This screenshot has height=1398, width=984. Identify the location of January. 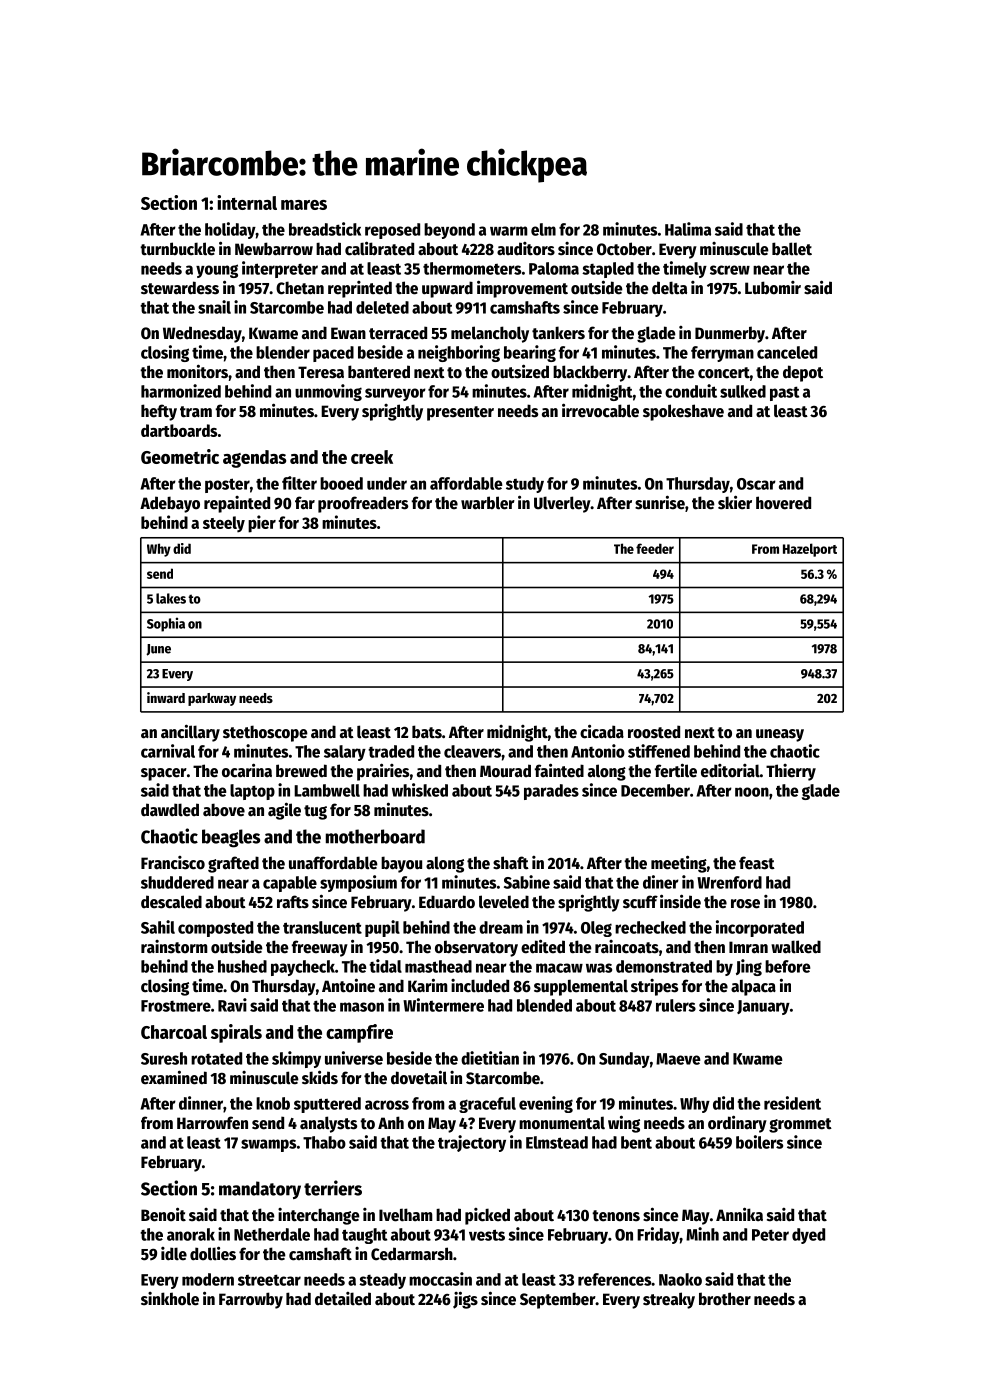
(763, 1007).
